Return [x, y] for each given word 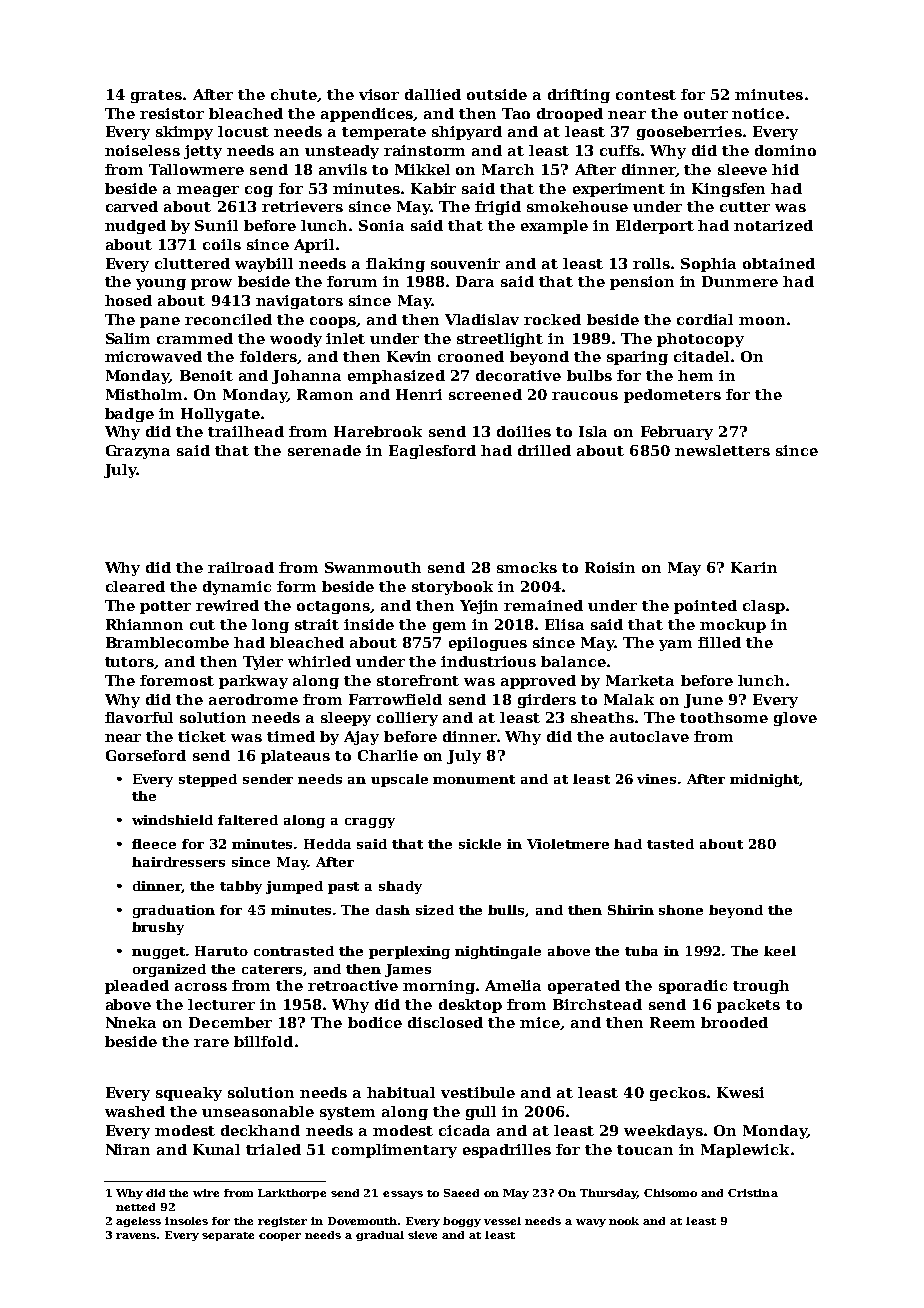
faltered [248, 820]
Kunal [216, 1149]
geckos [678, 1094]
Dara [475, 281]
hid [785, 169]
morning [439, 987]
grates [156, 96]
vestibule [478, 1092]
